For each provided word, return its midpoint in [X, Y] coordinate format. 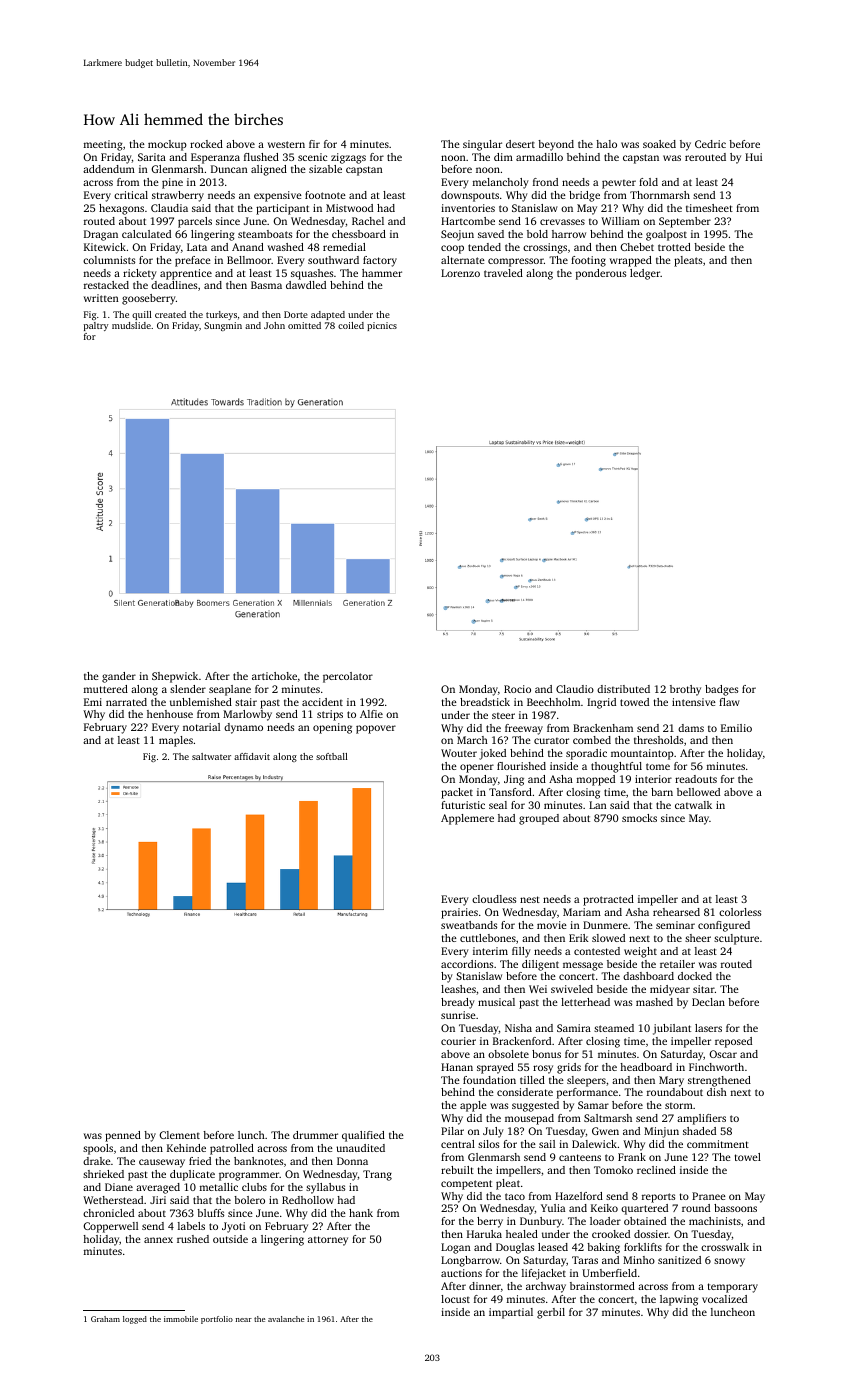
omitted [304, 325]
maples [176, 741]
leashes [458, 989]
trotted [674, 247]
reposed [733, 1042]
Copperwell [110, 1227]
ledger [645, 274]
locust [455, 1299]
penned [123, 1136]
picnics [382, 326]
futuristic [463, 805]
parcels [195, 222]
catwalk [693, 805]
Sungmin [223, 326]
